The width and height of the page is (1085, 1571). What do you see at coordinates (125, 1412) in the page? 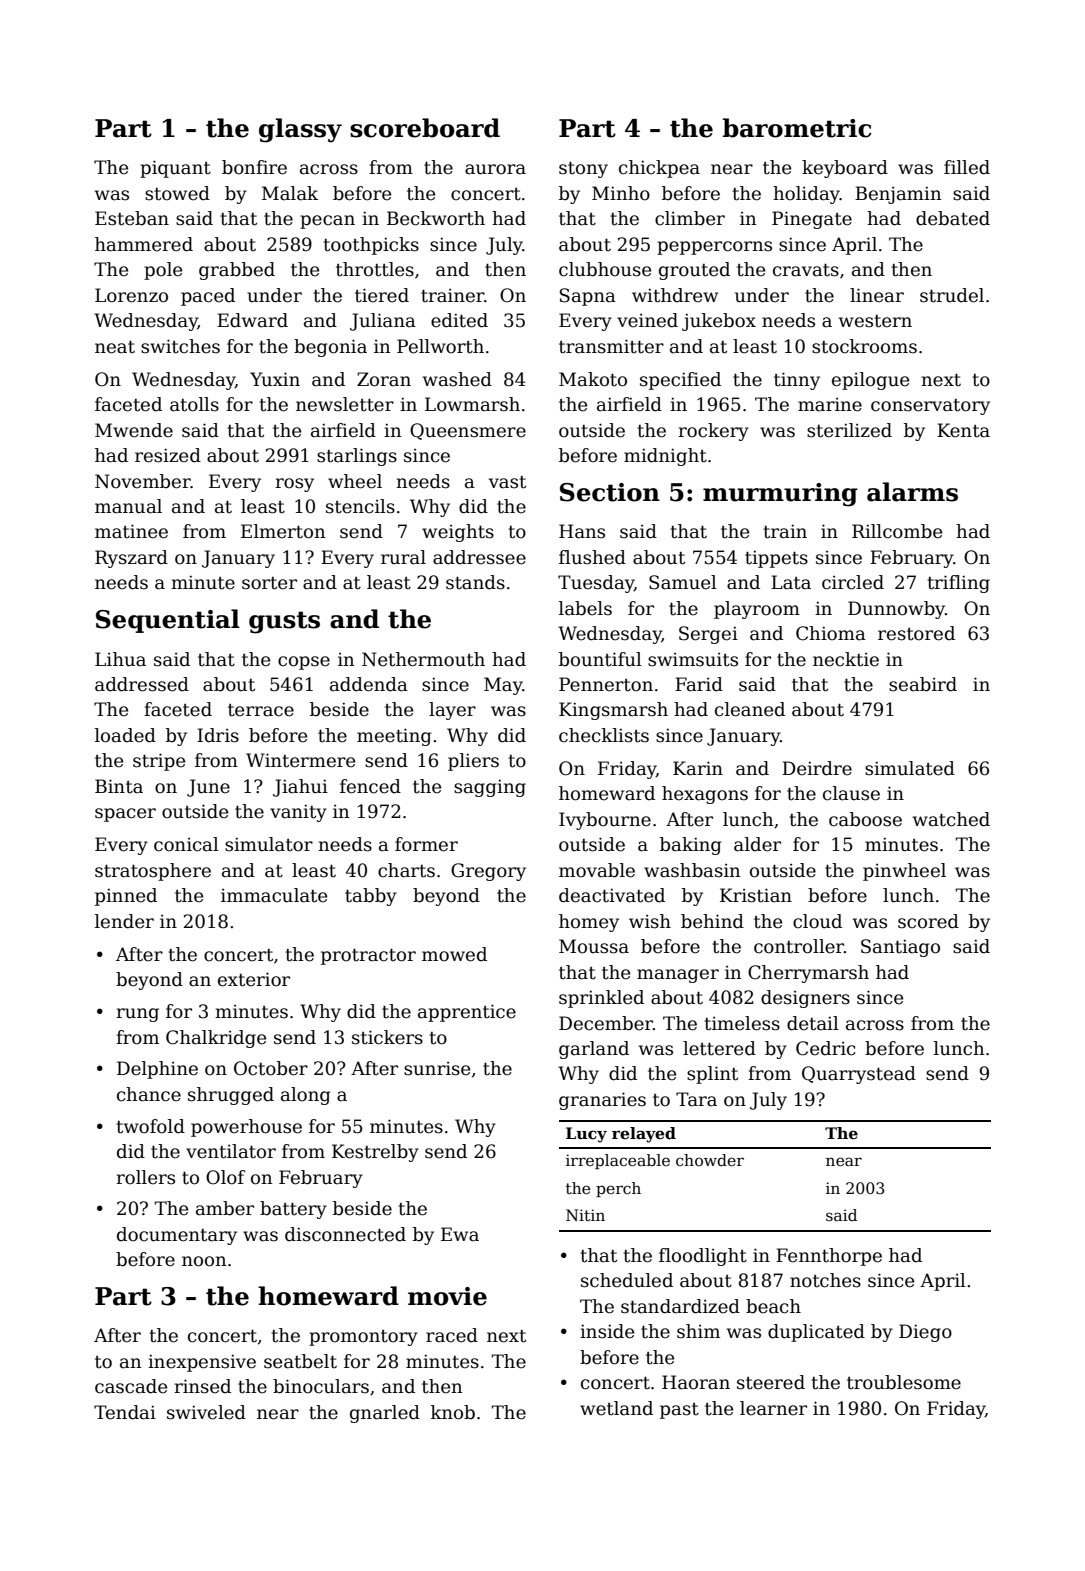
I see `Tendai` at bounding box center [125, 1412].
